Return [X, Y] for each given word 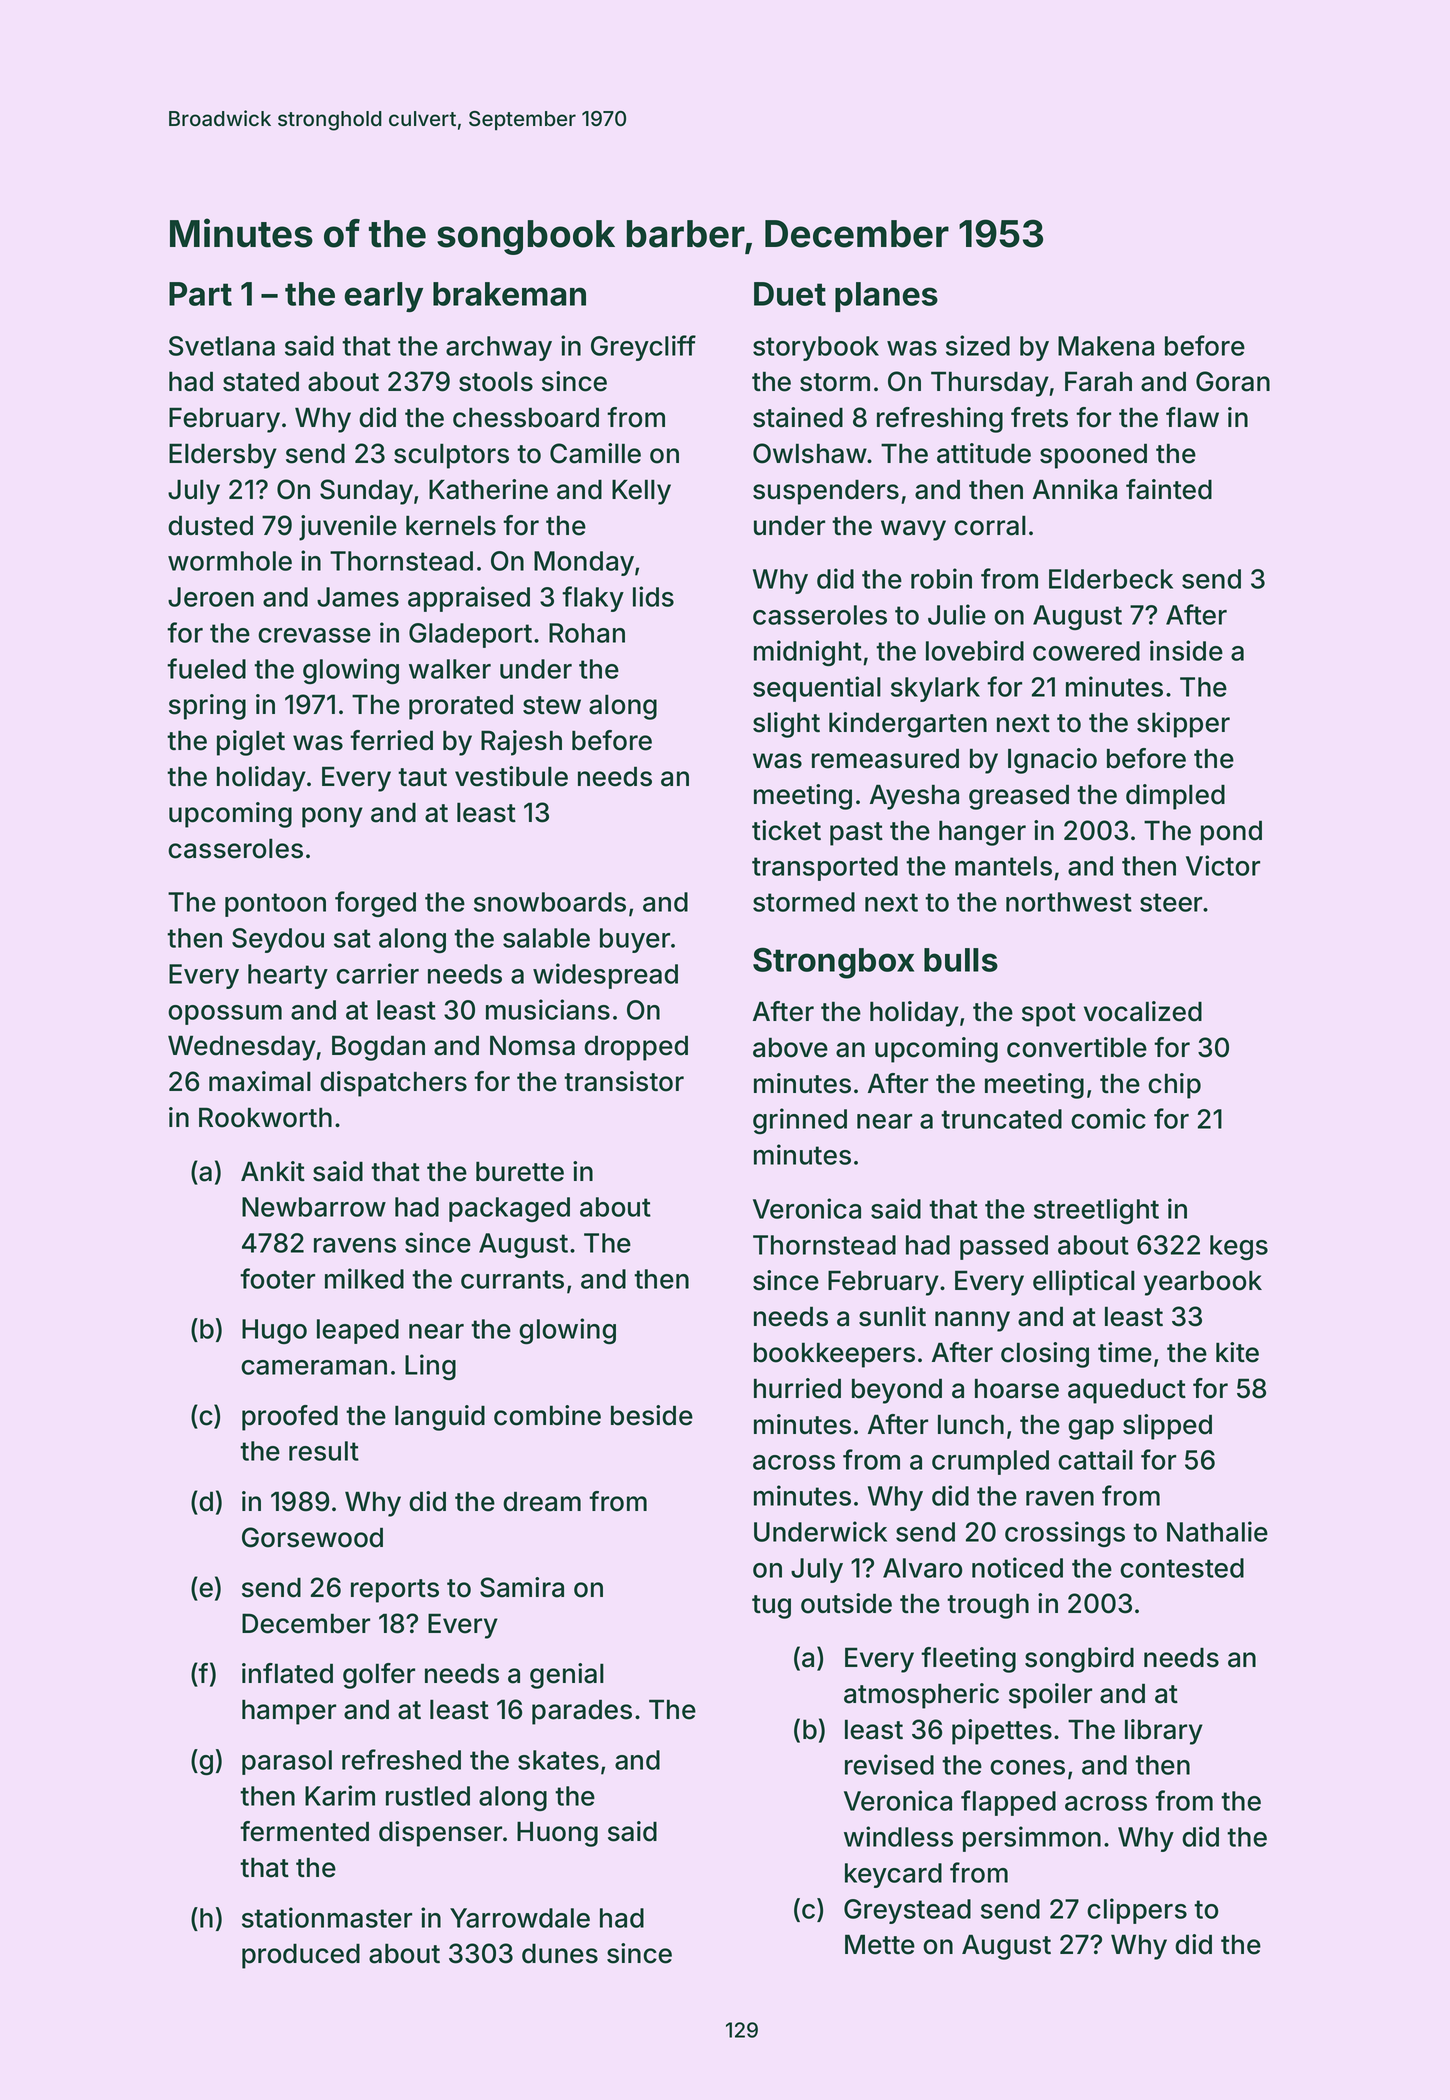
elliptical [1084, 1283]
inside [1186, 650]
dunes [560, 1954]
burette [520, 1171]
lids [653, 596]
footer [277, 1278]
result [324, 1451]
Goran [1233, 381]
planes [886, 297]
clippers [1137, 1911]
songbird [1079, 1660]
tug [771, 1607]
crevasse [314, 635]
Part [200, 294]
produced [301, 1956]
